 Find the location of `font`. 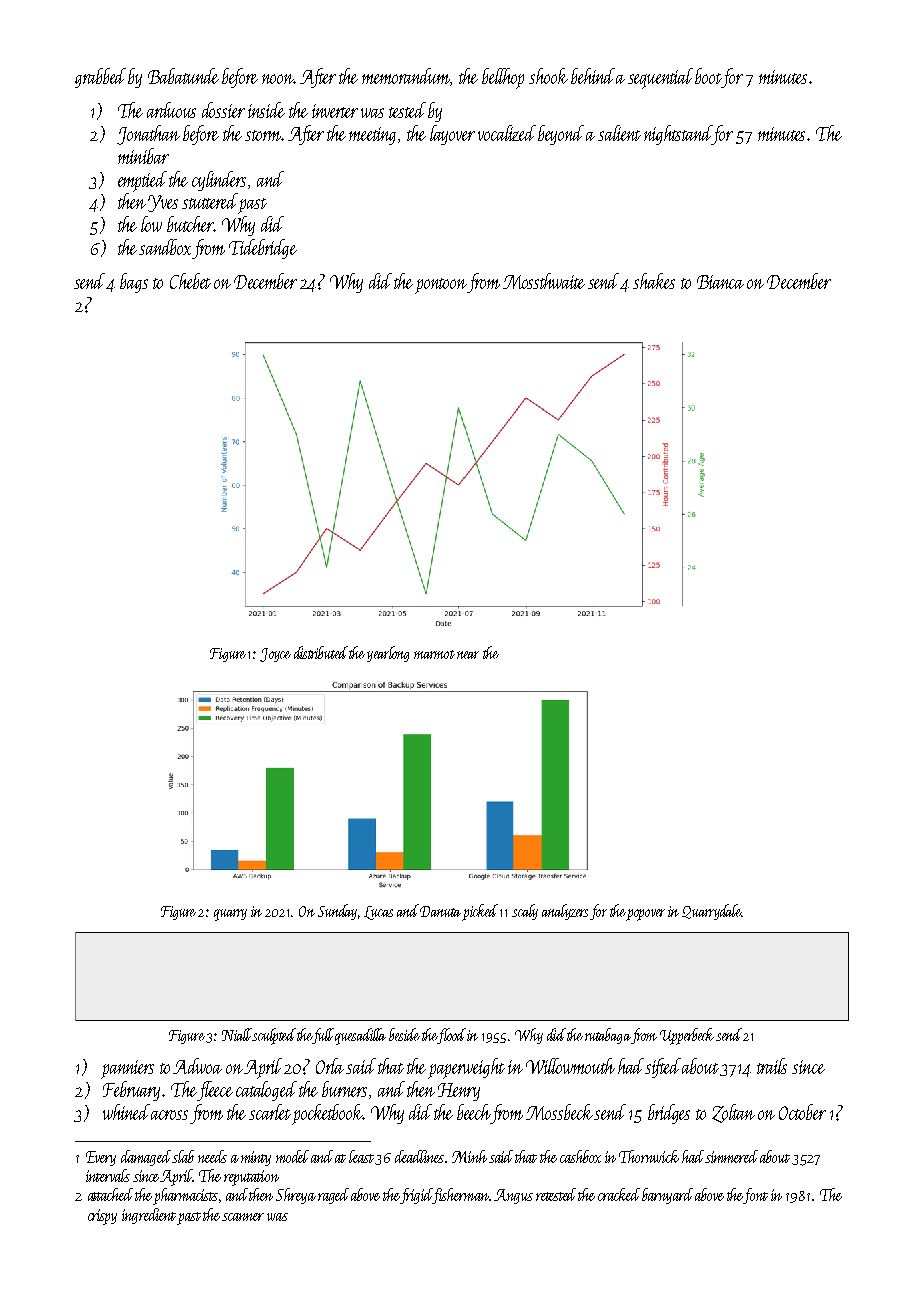

font is located at coordinates (756, 1196).
